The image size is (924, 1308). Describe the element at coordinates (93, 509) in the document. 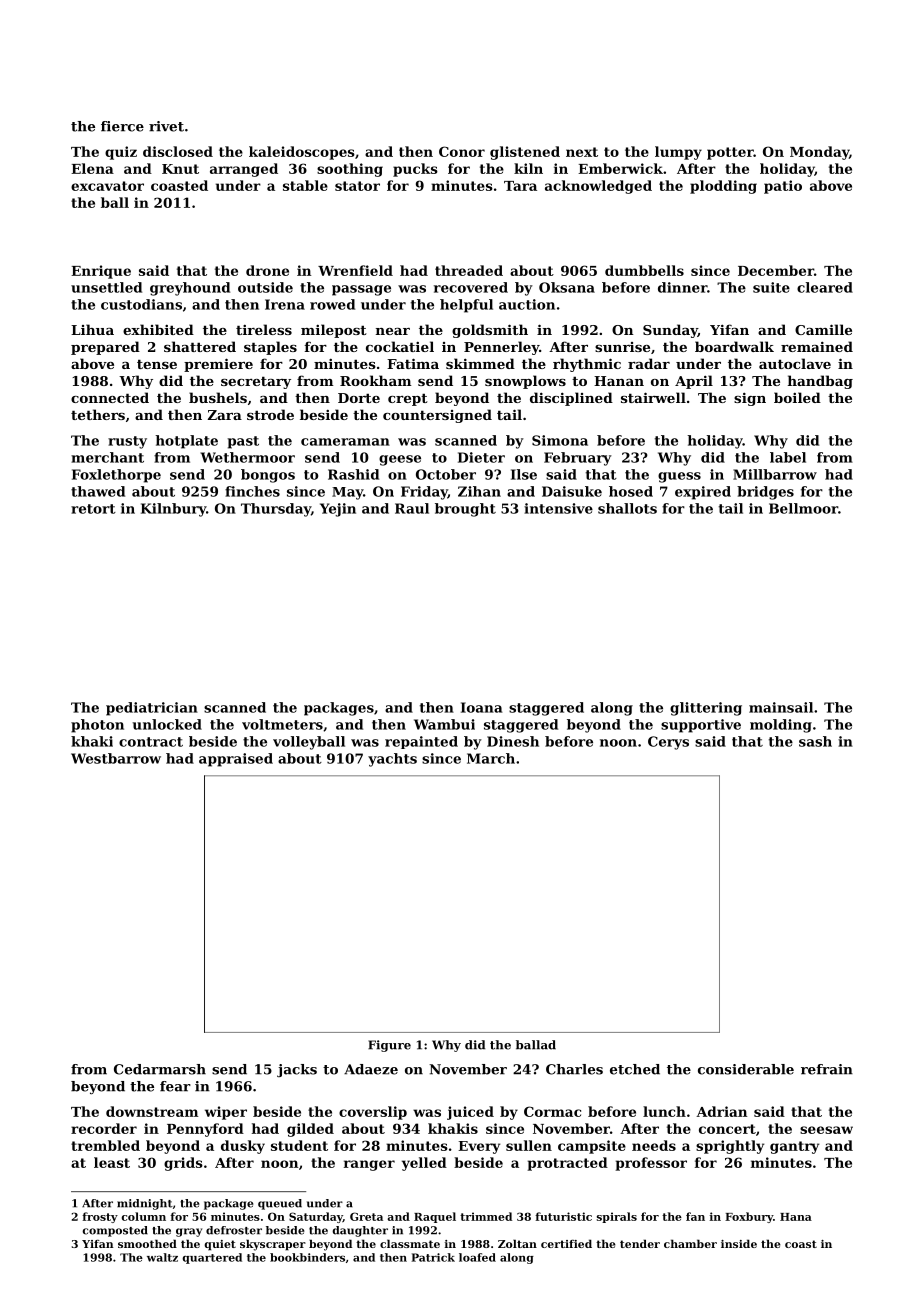

I see `retort` at that location.
